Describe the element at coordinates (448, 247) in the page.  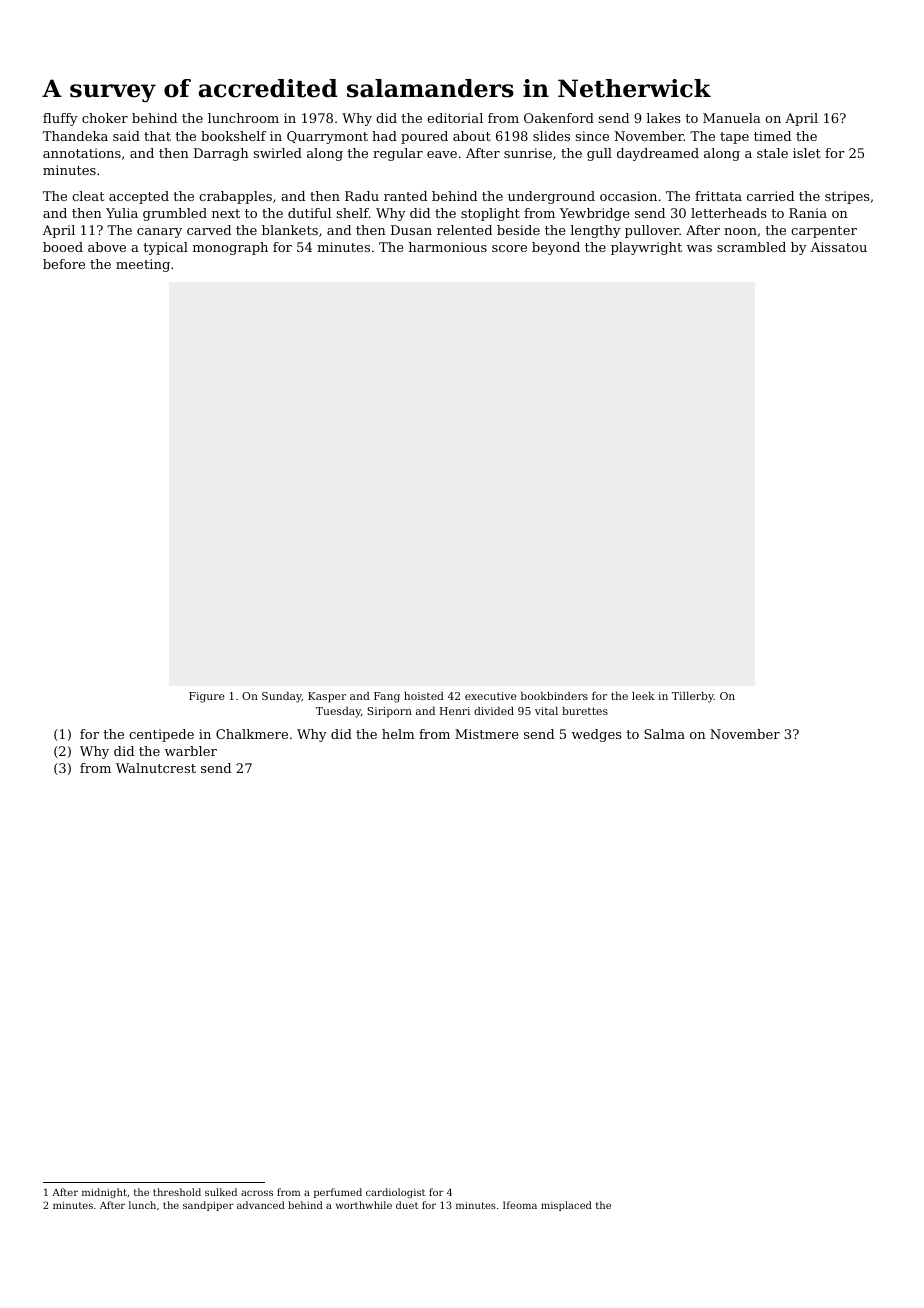
I see `harmonious` at that location.
